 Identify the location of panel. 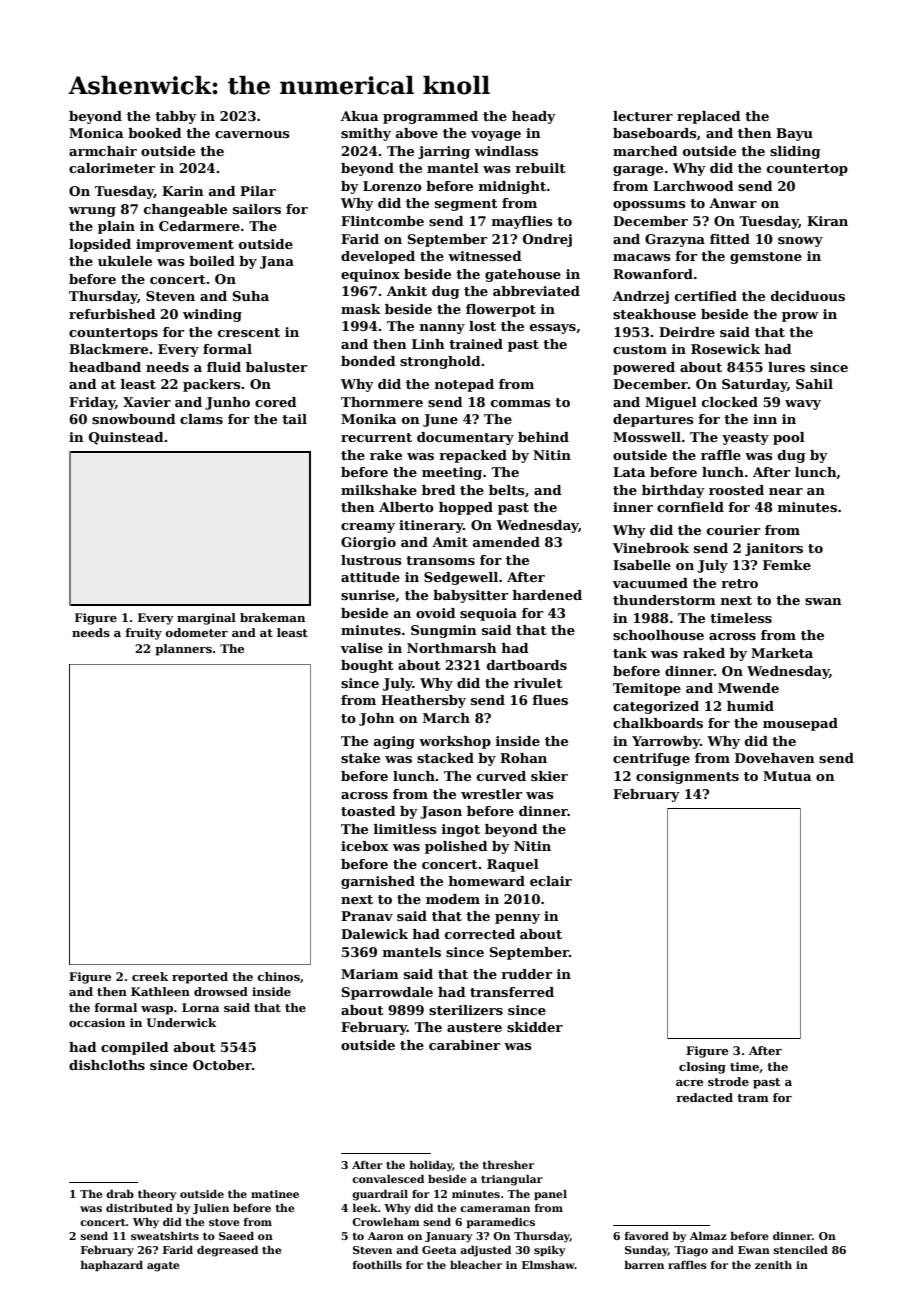
(550, 1195).
